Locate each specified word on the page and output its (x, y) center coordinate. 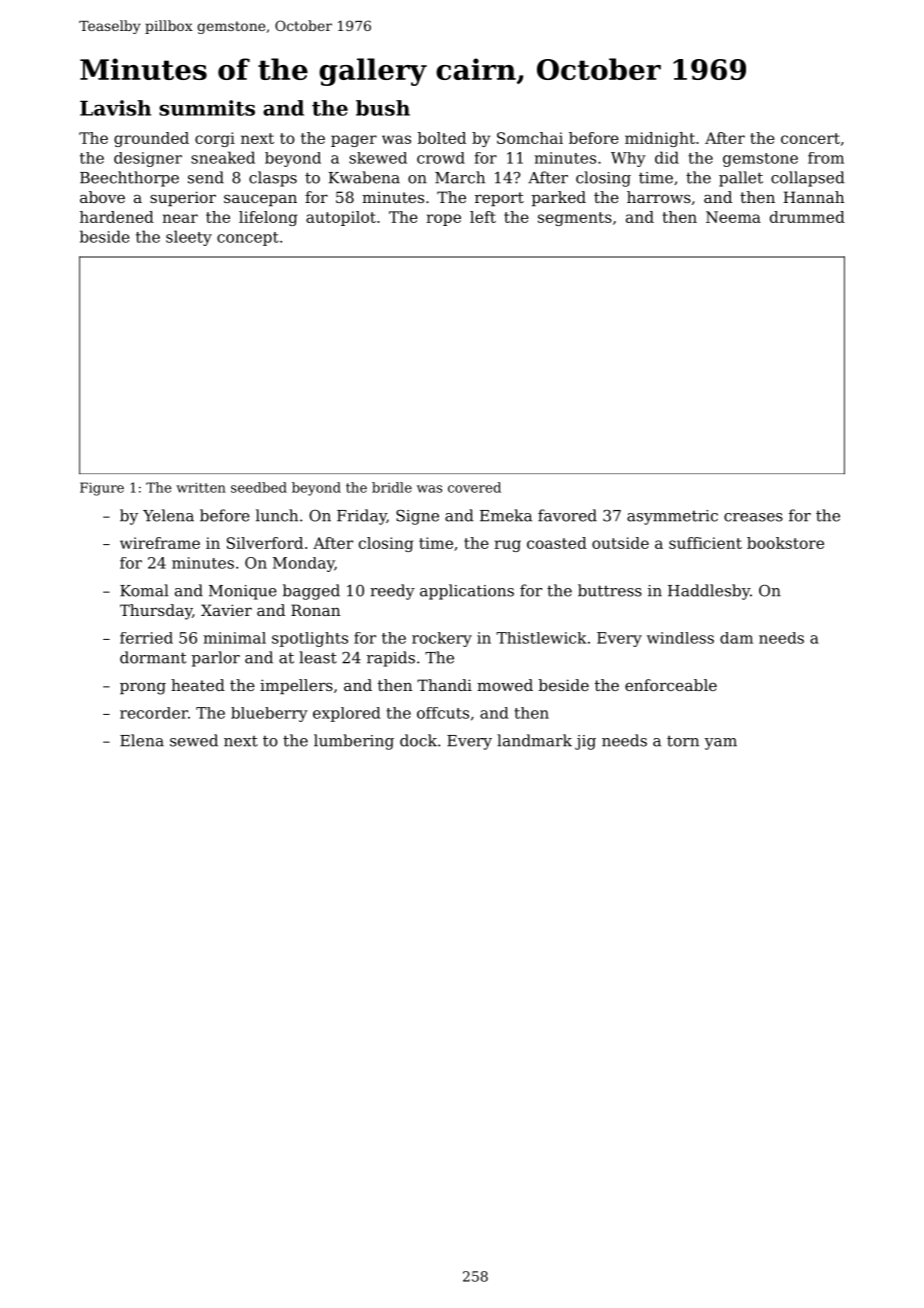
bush (383, 108)
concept (248, 239)
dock (418, 740)
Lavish (115, 108)
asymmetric (672, 517)
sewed (194, 740)
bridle (392, 487)
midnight (660, 139)
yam (721, 744)
